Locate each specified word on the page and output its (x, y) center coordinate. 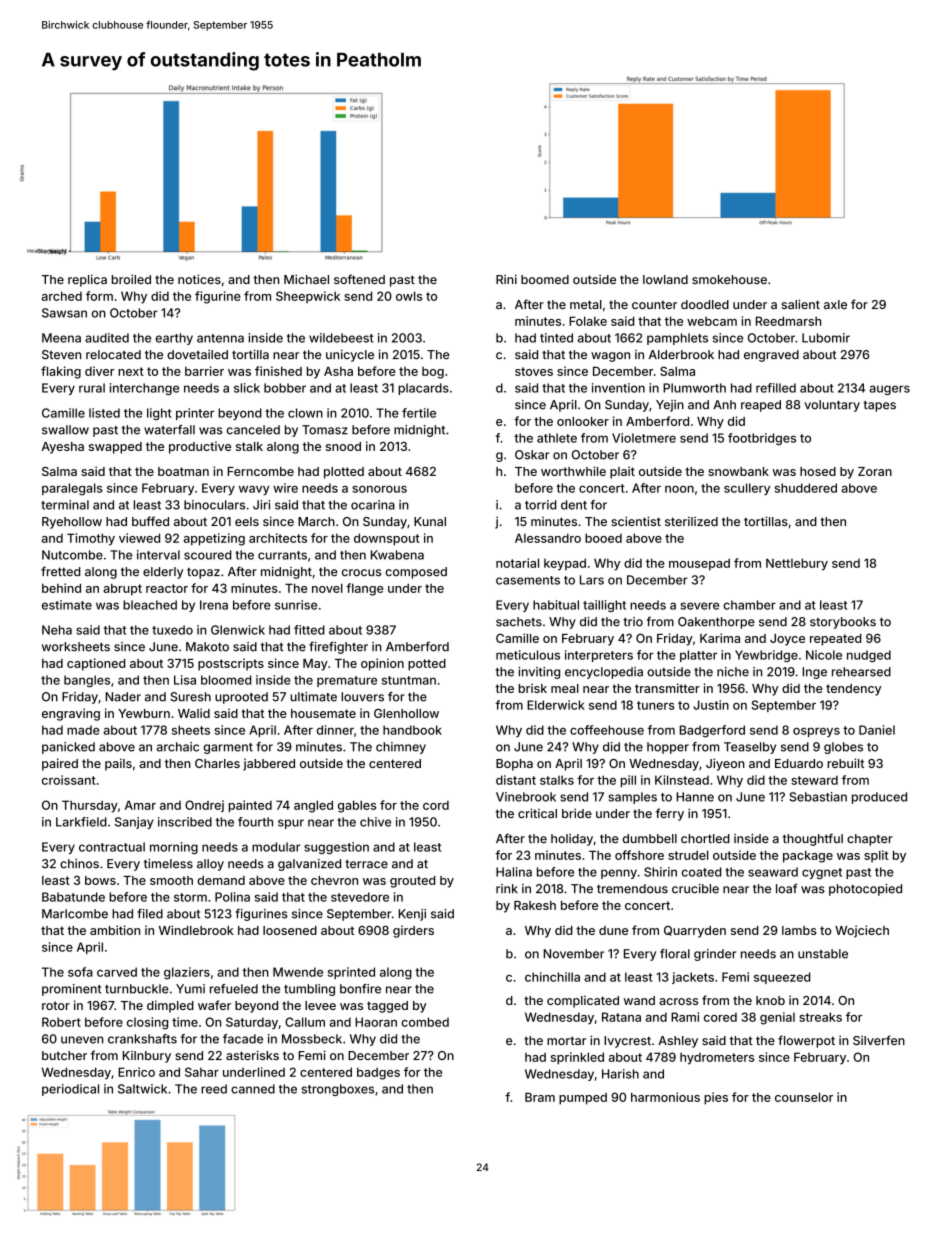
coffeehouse (607, 730)
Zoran (875, 471)
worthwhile (573, 471)
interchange (144, 389)
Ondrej (204, 806)
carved (117, 972)
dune (613, 930)
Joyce (787, 640)
